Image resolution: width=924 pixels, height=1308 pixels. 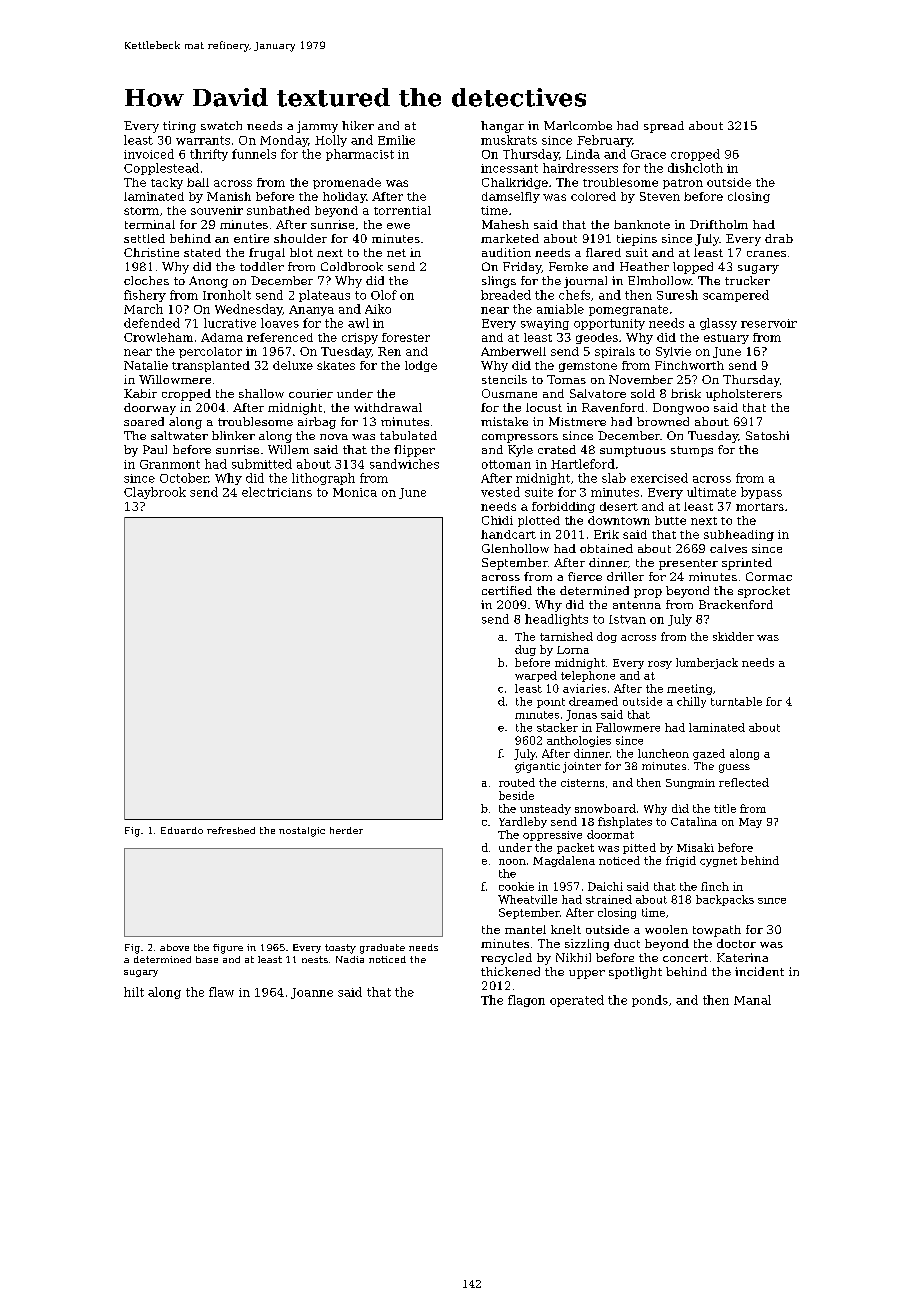 I want to click on Monica, so click(x=355, y=492).
